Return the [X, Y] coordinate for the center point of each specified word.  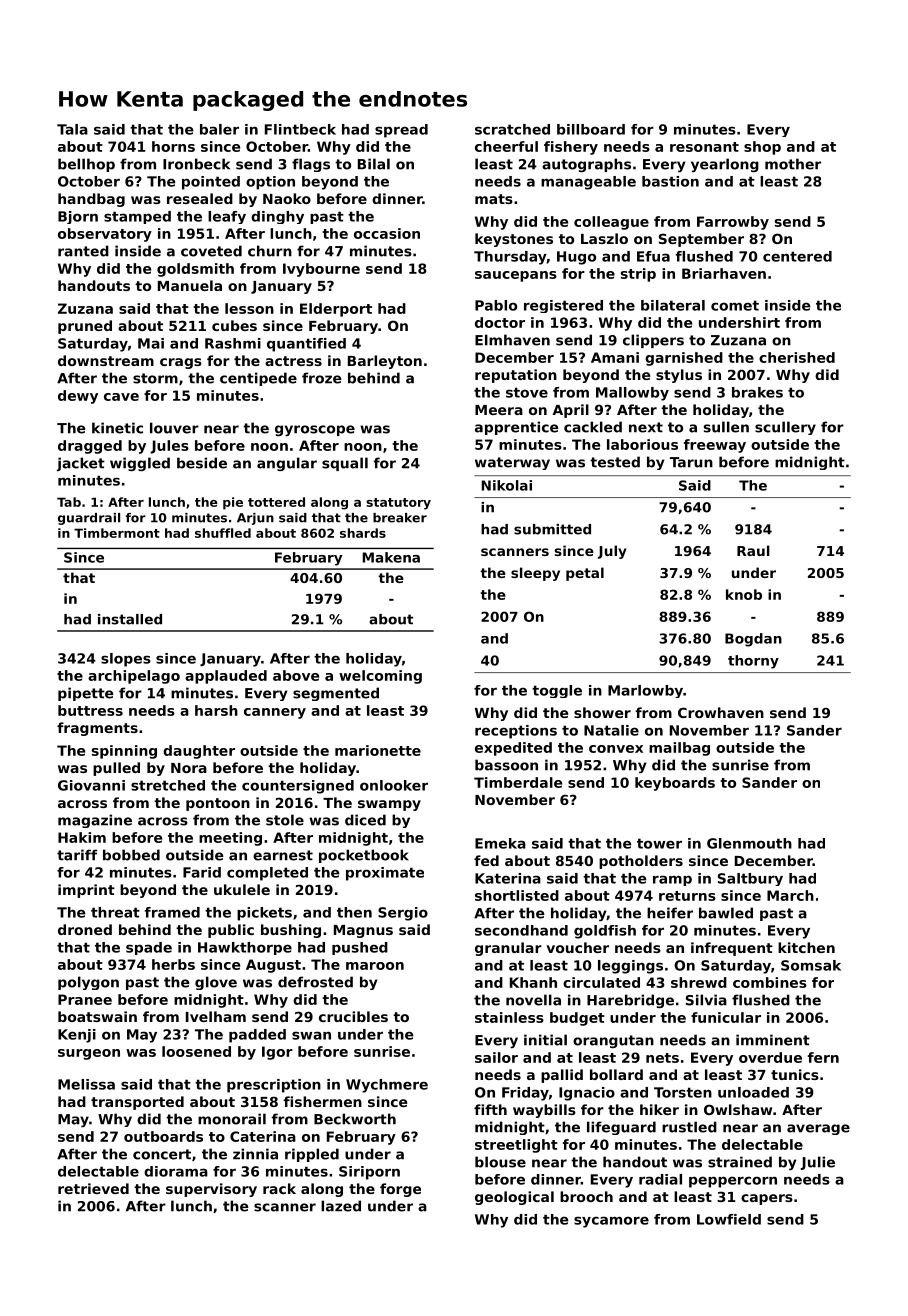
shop [762, 148]
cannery [275, 713]
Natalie [611, 730]
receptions [516, 732]
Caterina [263, 1136]
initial [545, 1040]
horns [173, 146]
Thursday [510, 258]
